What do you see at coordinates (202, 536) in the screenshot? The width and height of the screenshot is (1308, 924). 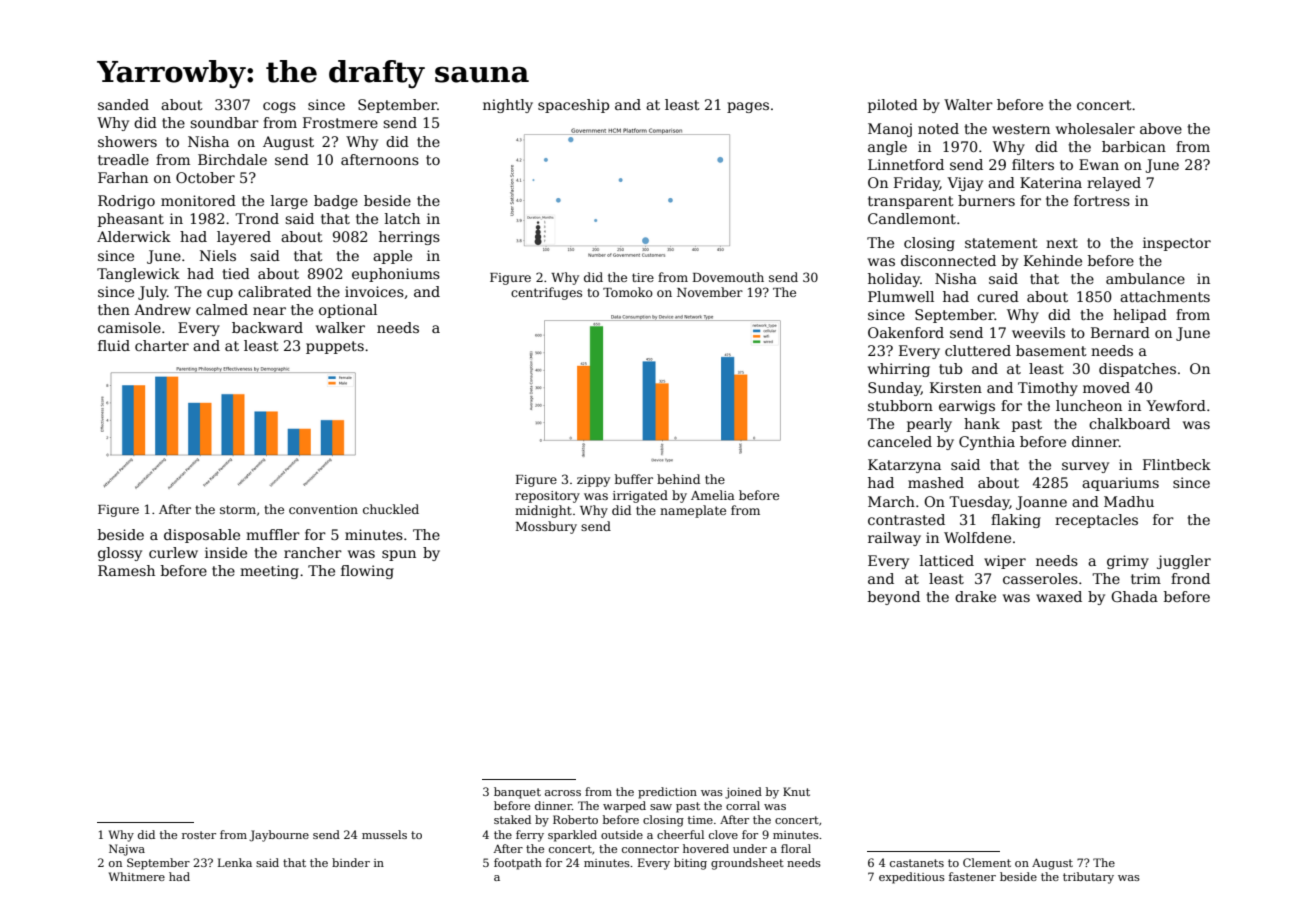 I see `disposable` at bounding box center [202, 536].
